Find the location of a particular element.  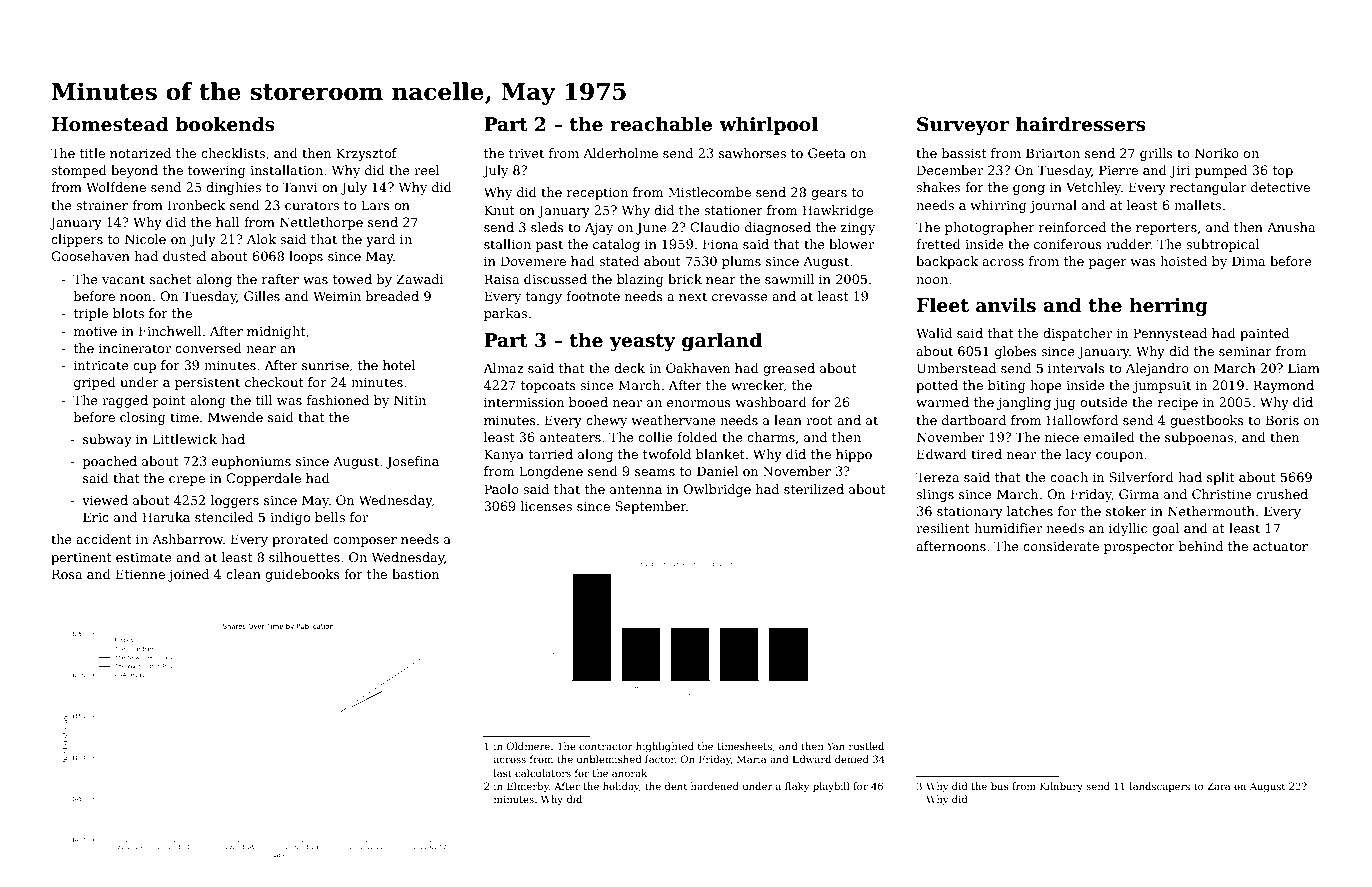

pertinent is located at coordinates (81, 559).
